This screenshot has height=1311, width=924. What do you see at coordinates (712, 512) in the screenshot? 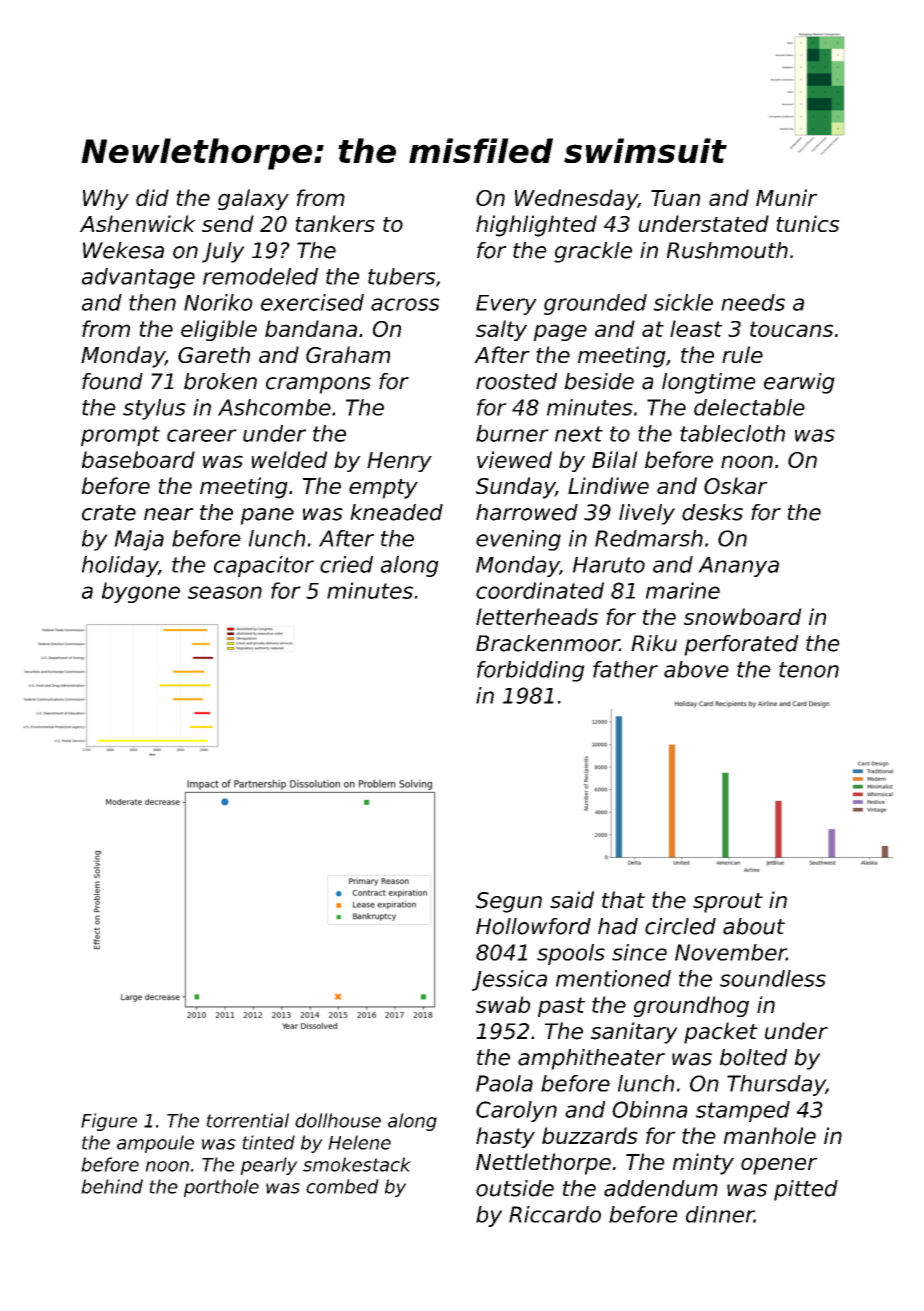
I see `desks` at bounding box center [712, 512].
